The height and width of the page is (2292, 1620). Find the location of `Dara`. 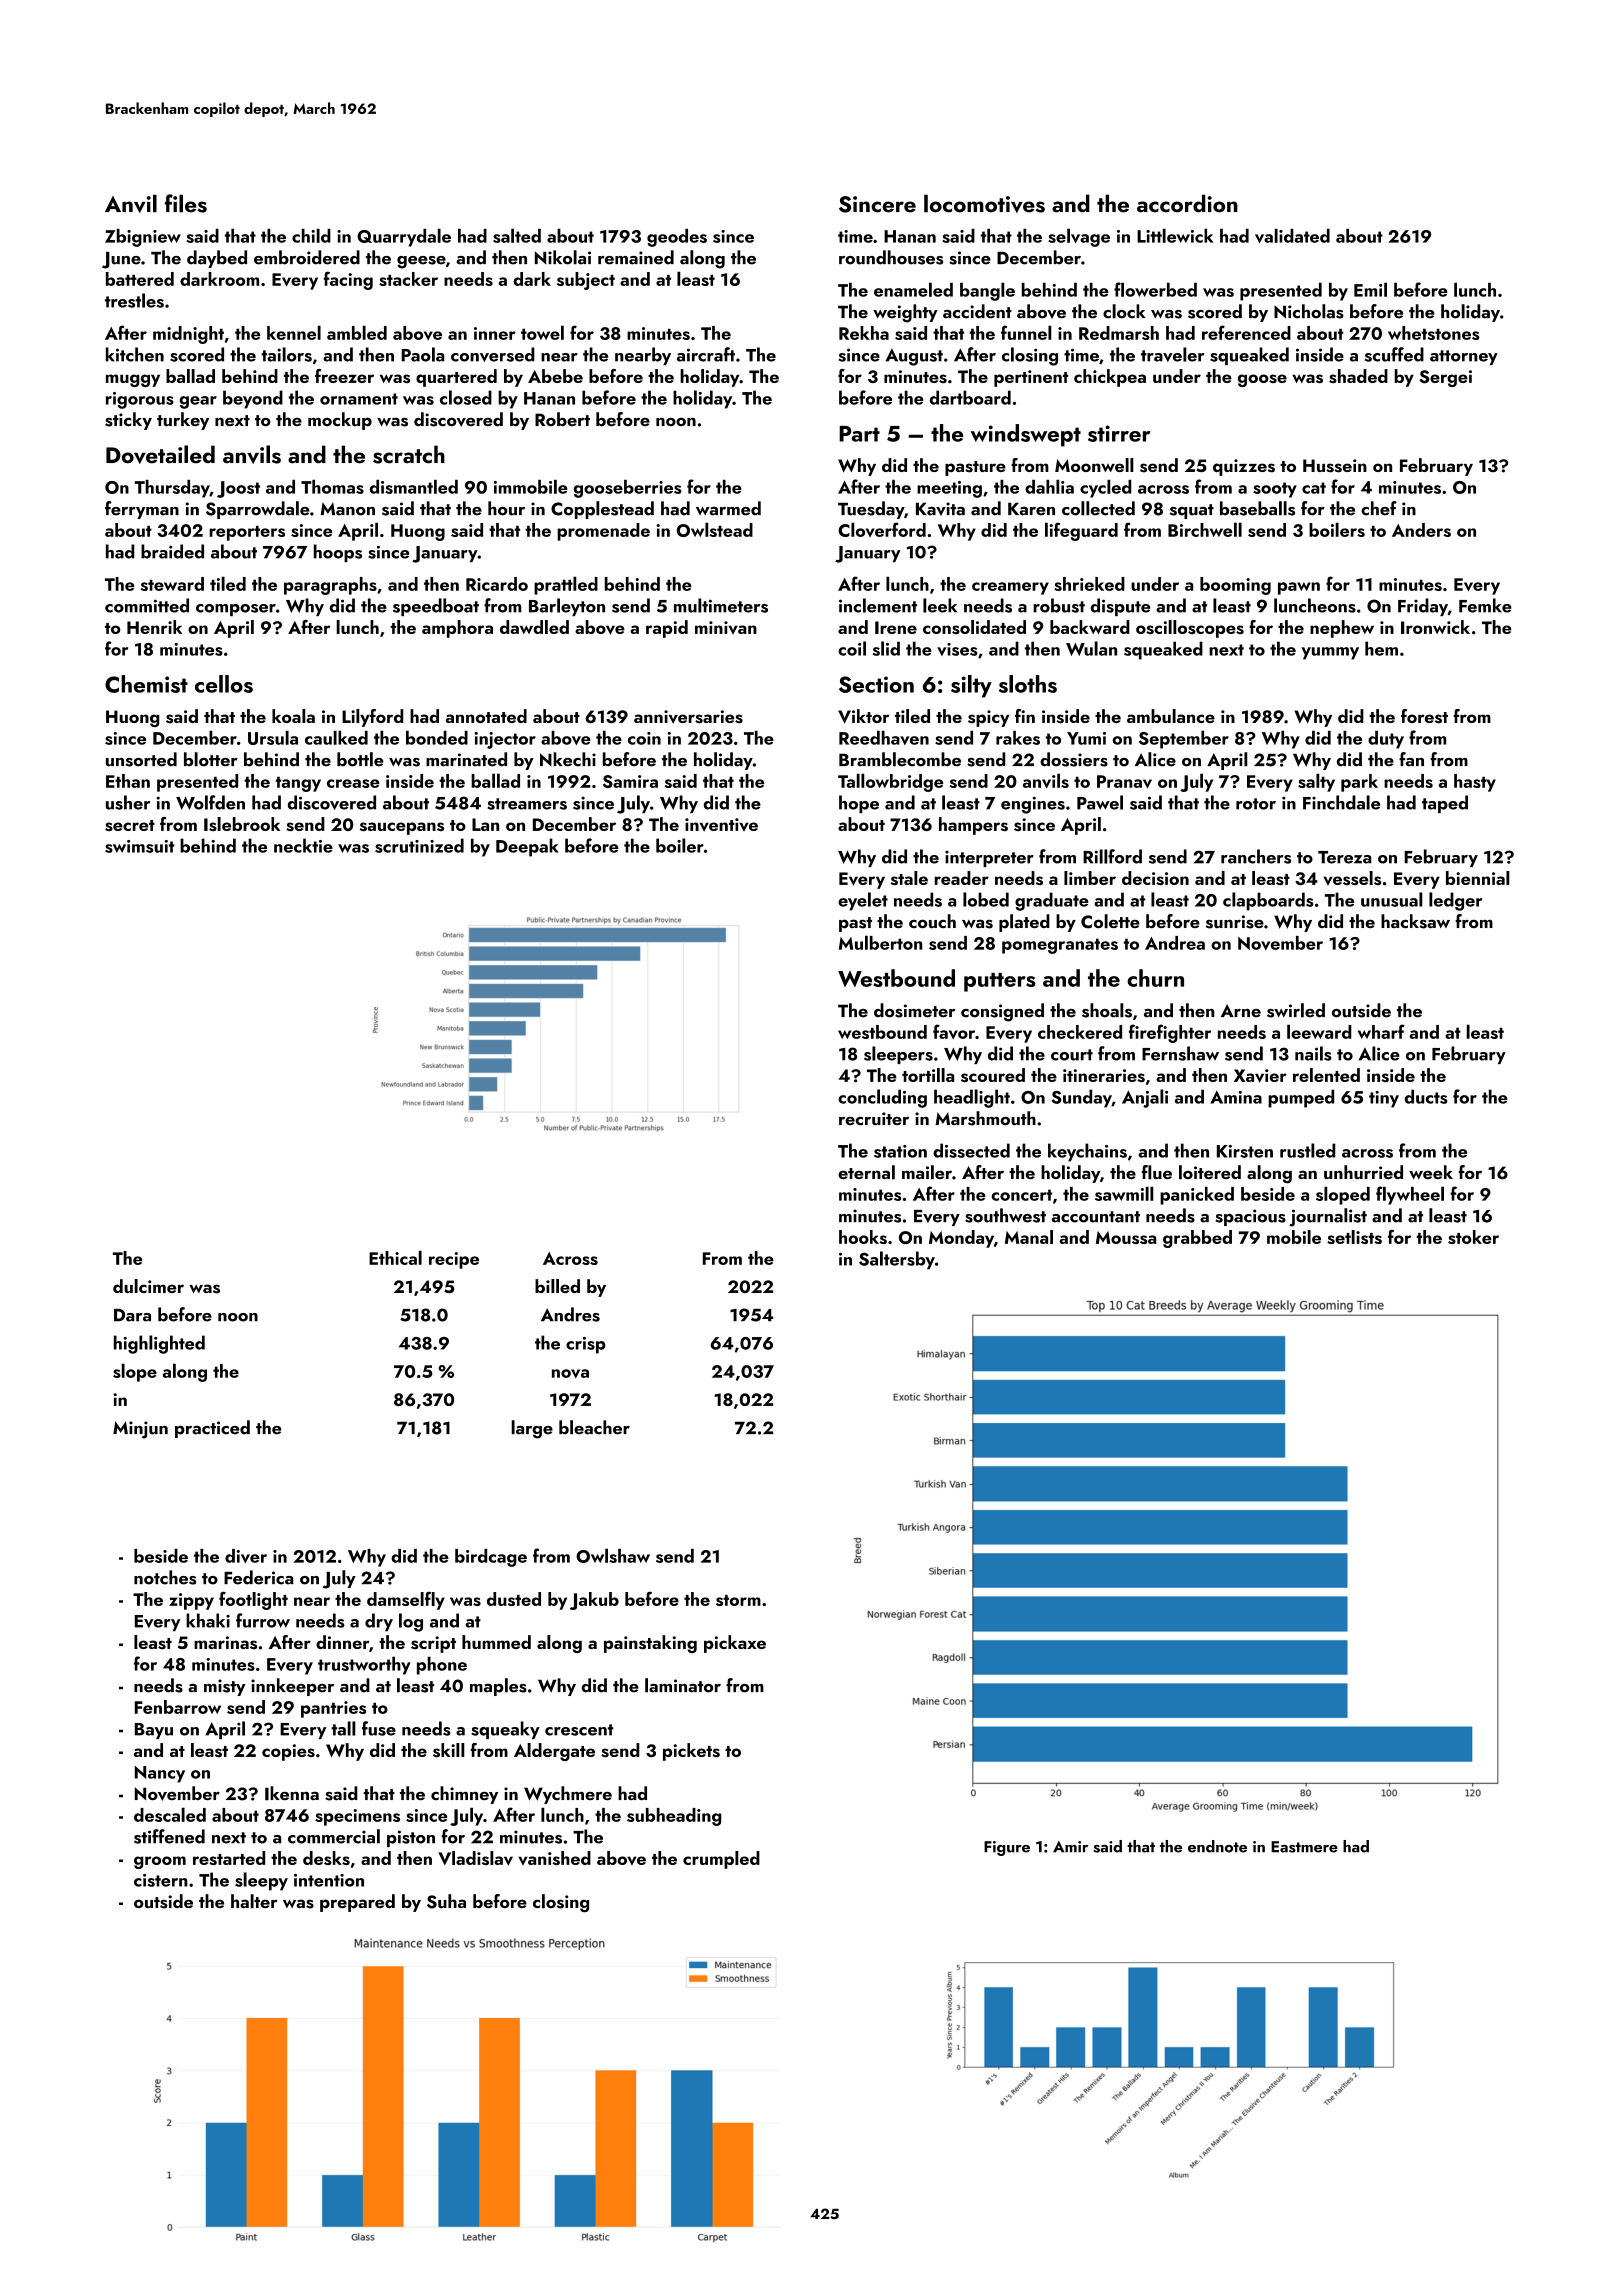

Dara is located at coordinates (132, 1315).
